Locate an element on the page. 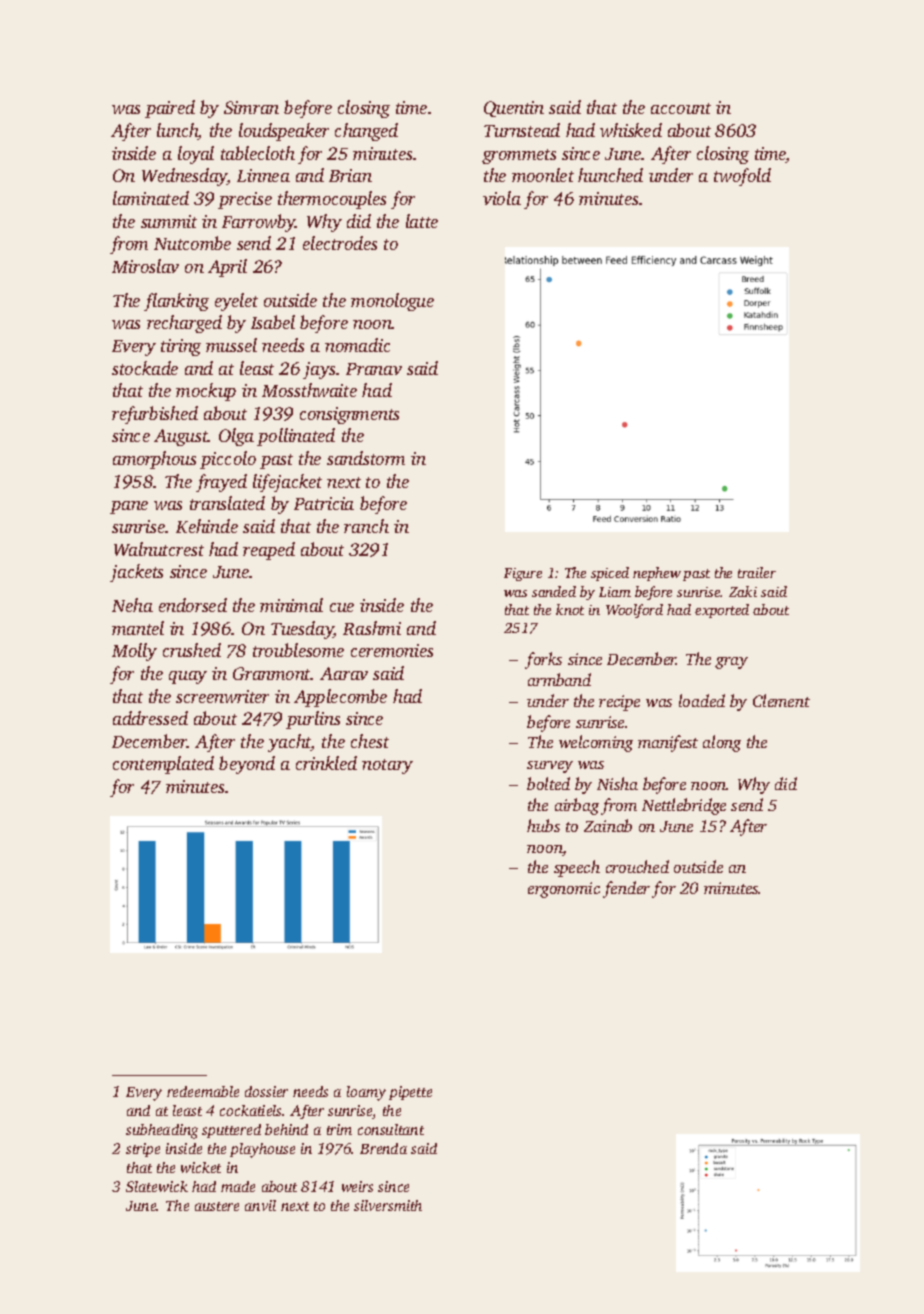 The height and width of the document is (1314, 924). Miroslav is located at coordinates (145, 266).
